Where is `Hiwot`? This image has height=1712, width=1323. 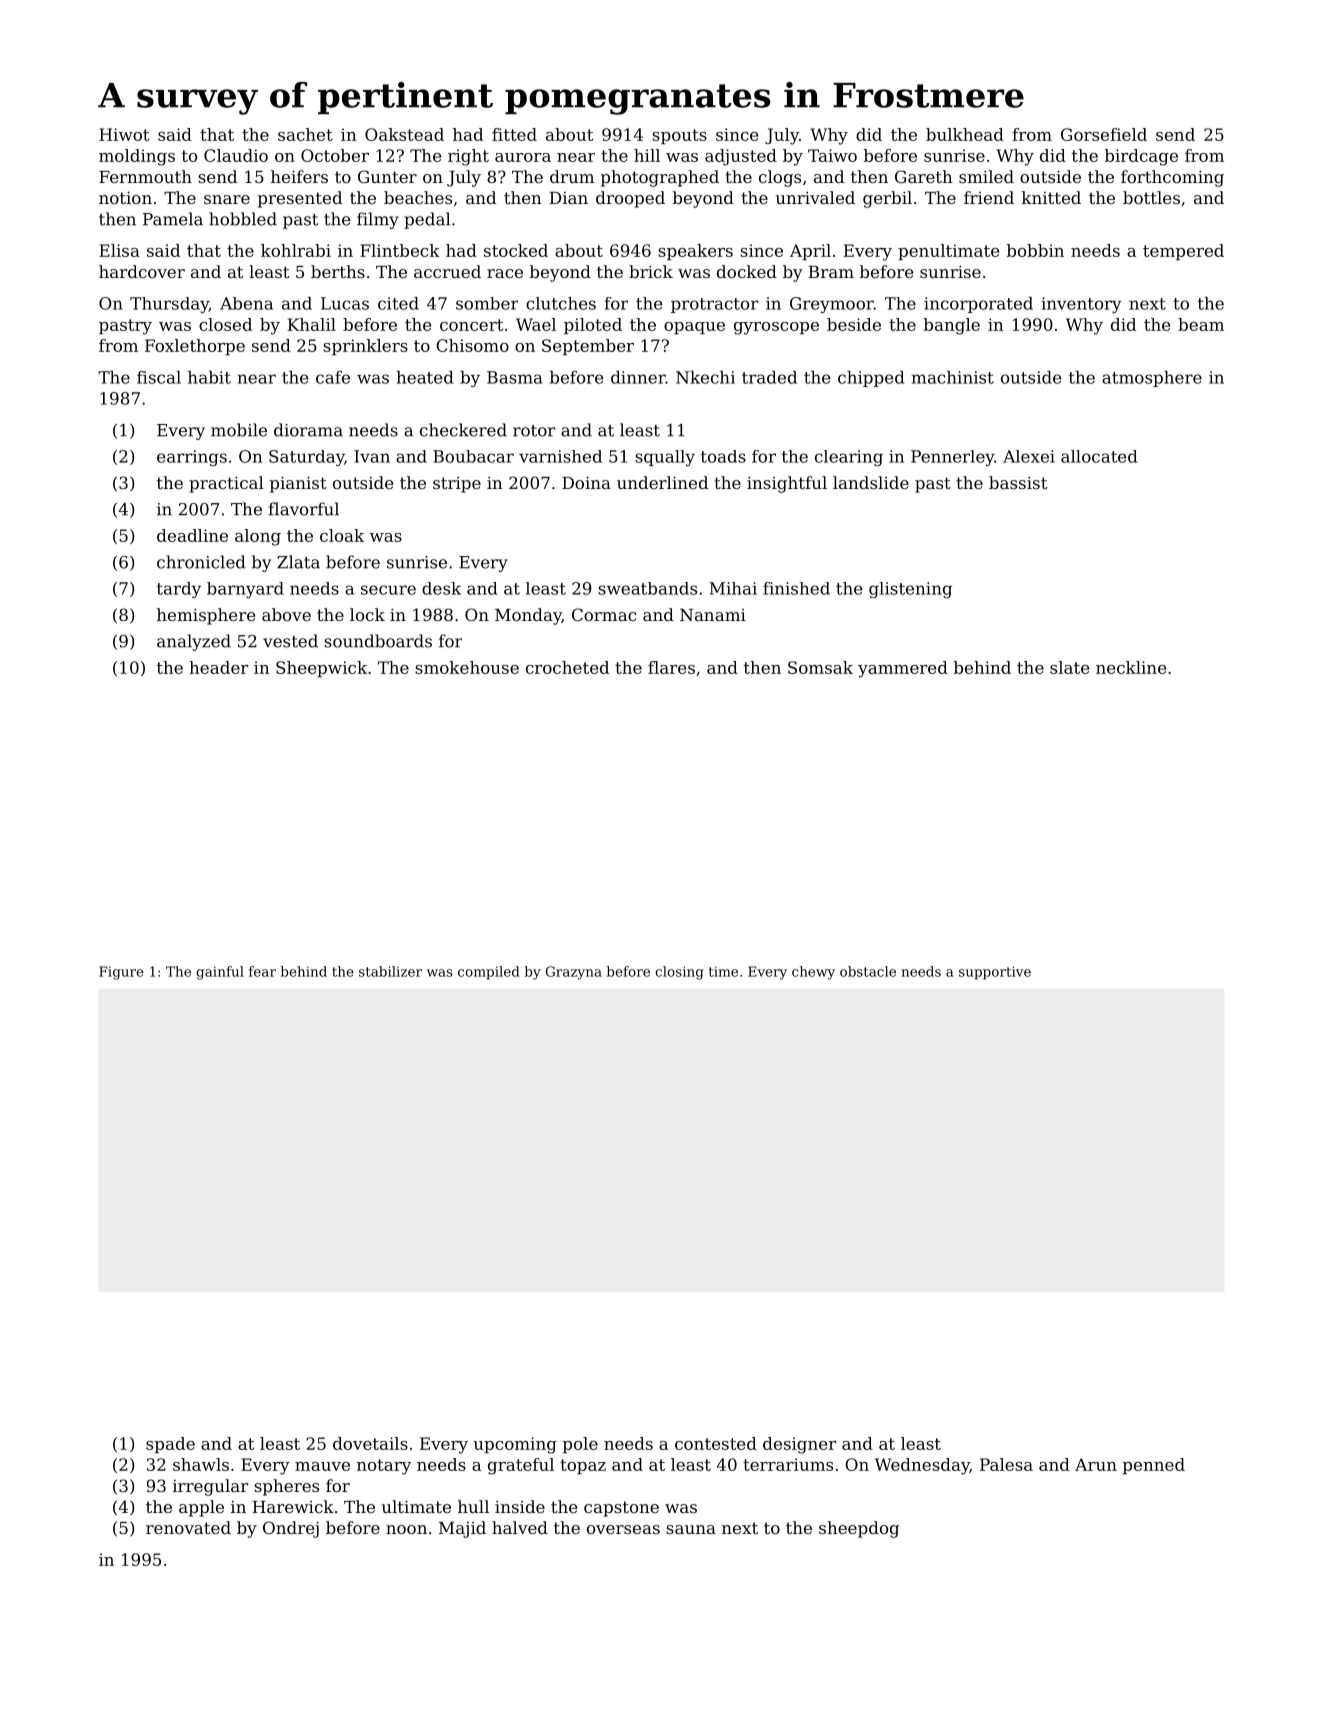
Hiwot is located at coordinates (124, 134).
